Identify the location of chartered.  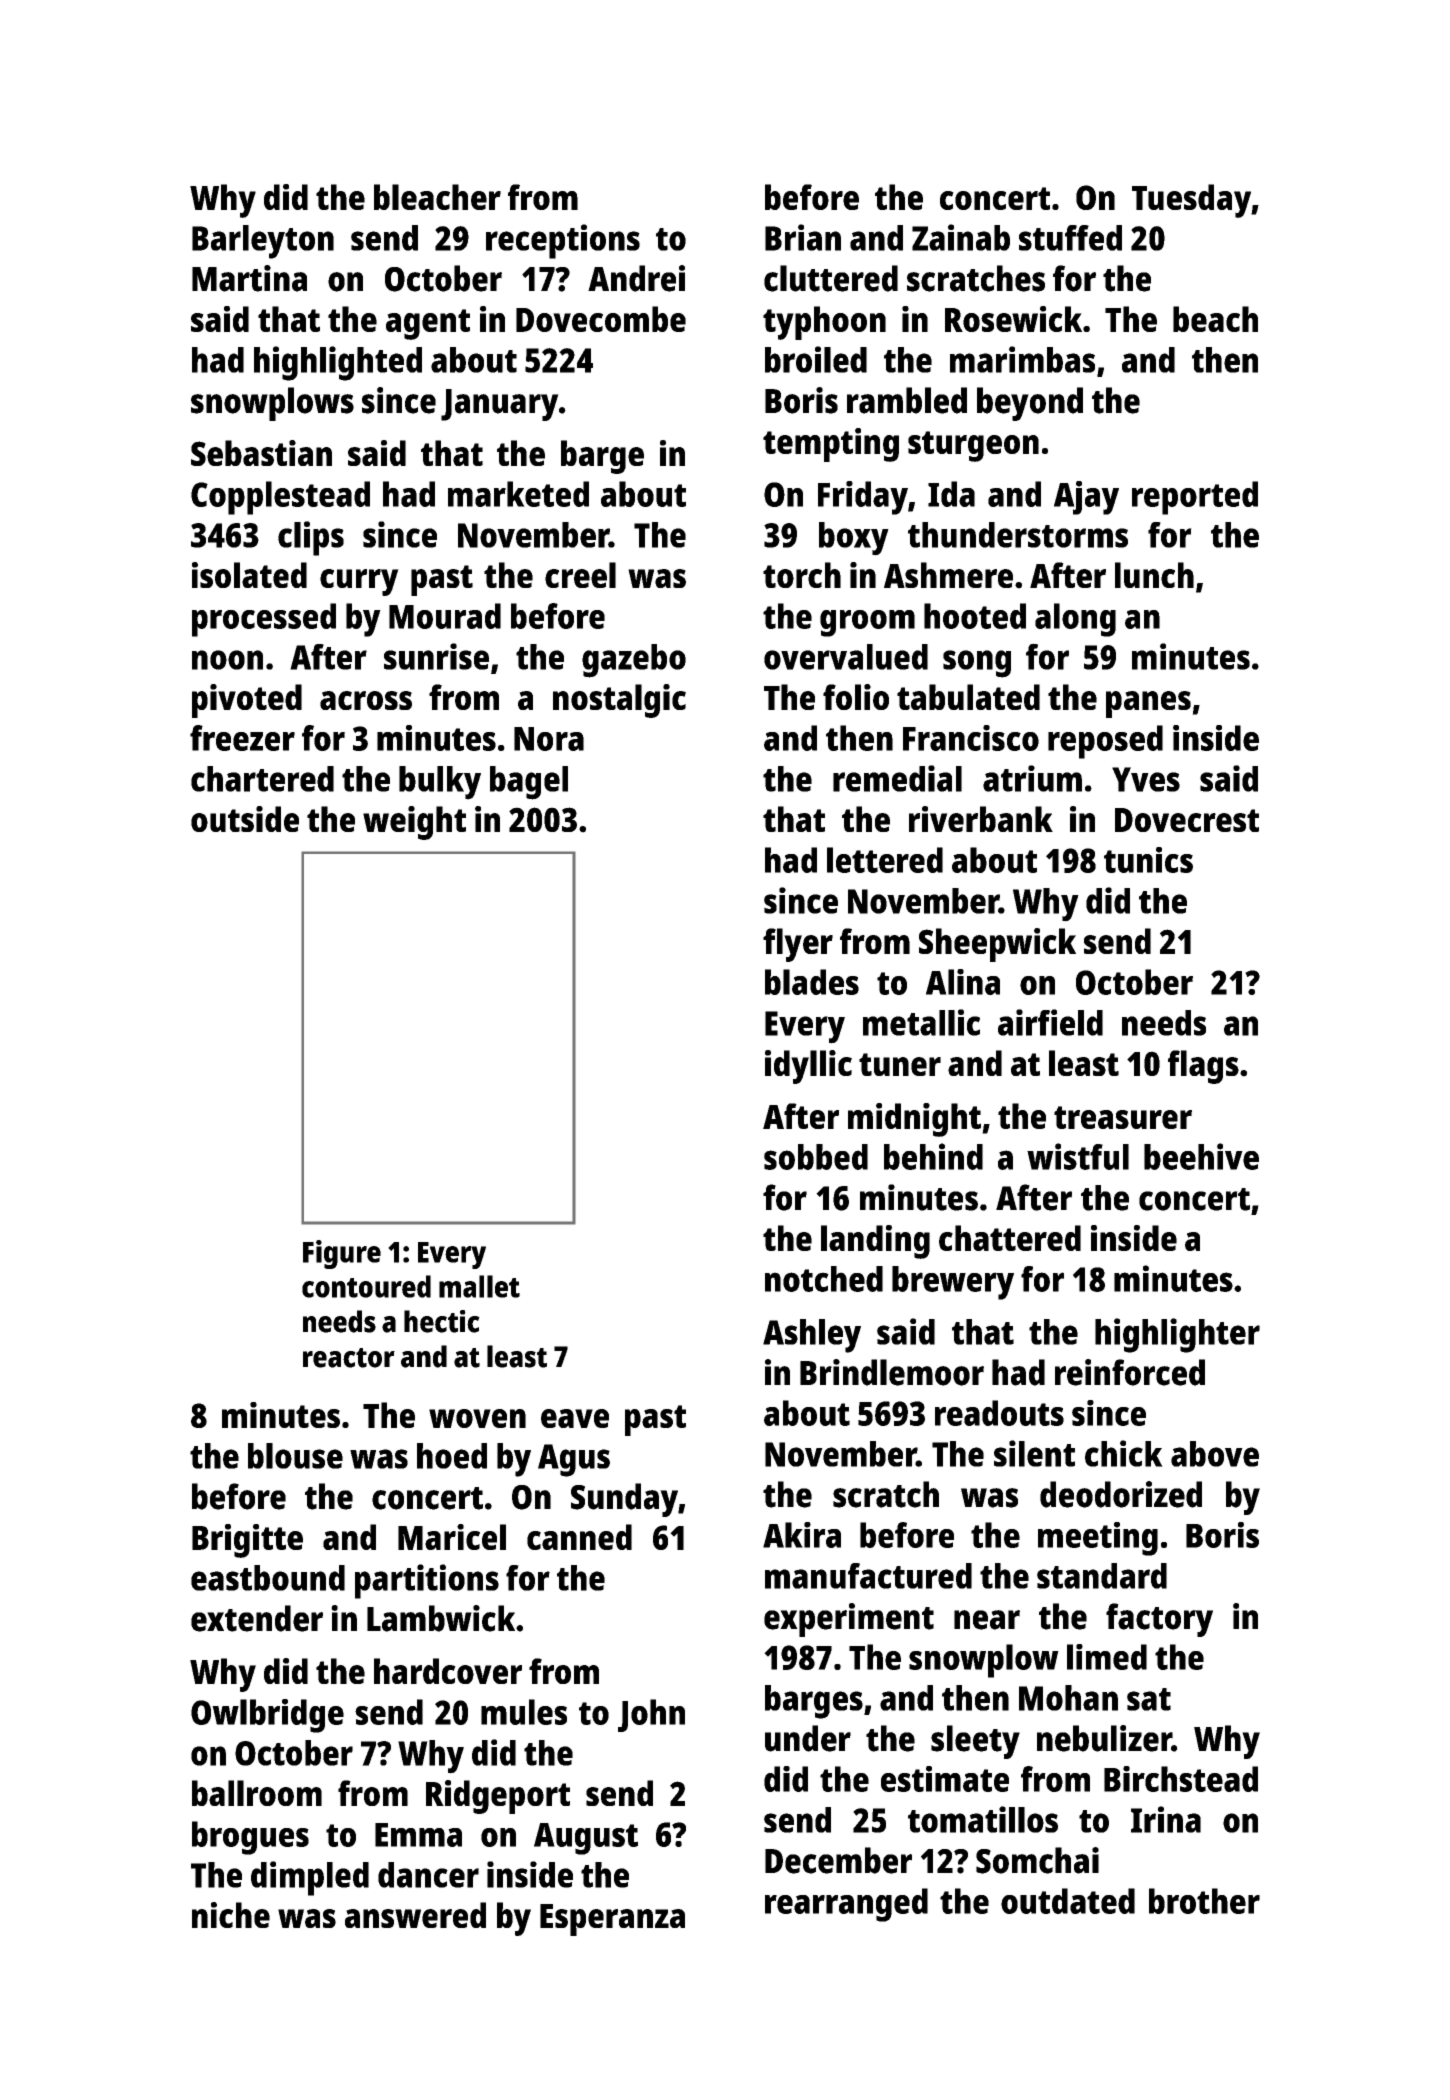
(262, 779).
